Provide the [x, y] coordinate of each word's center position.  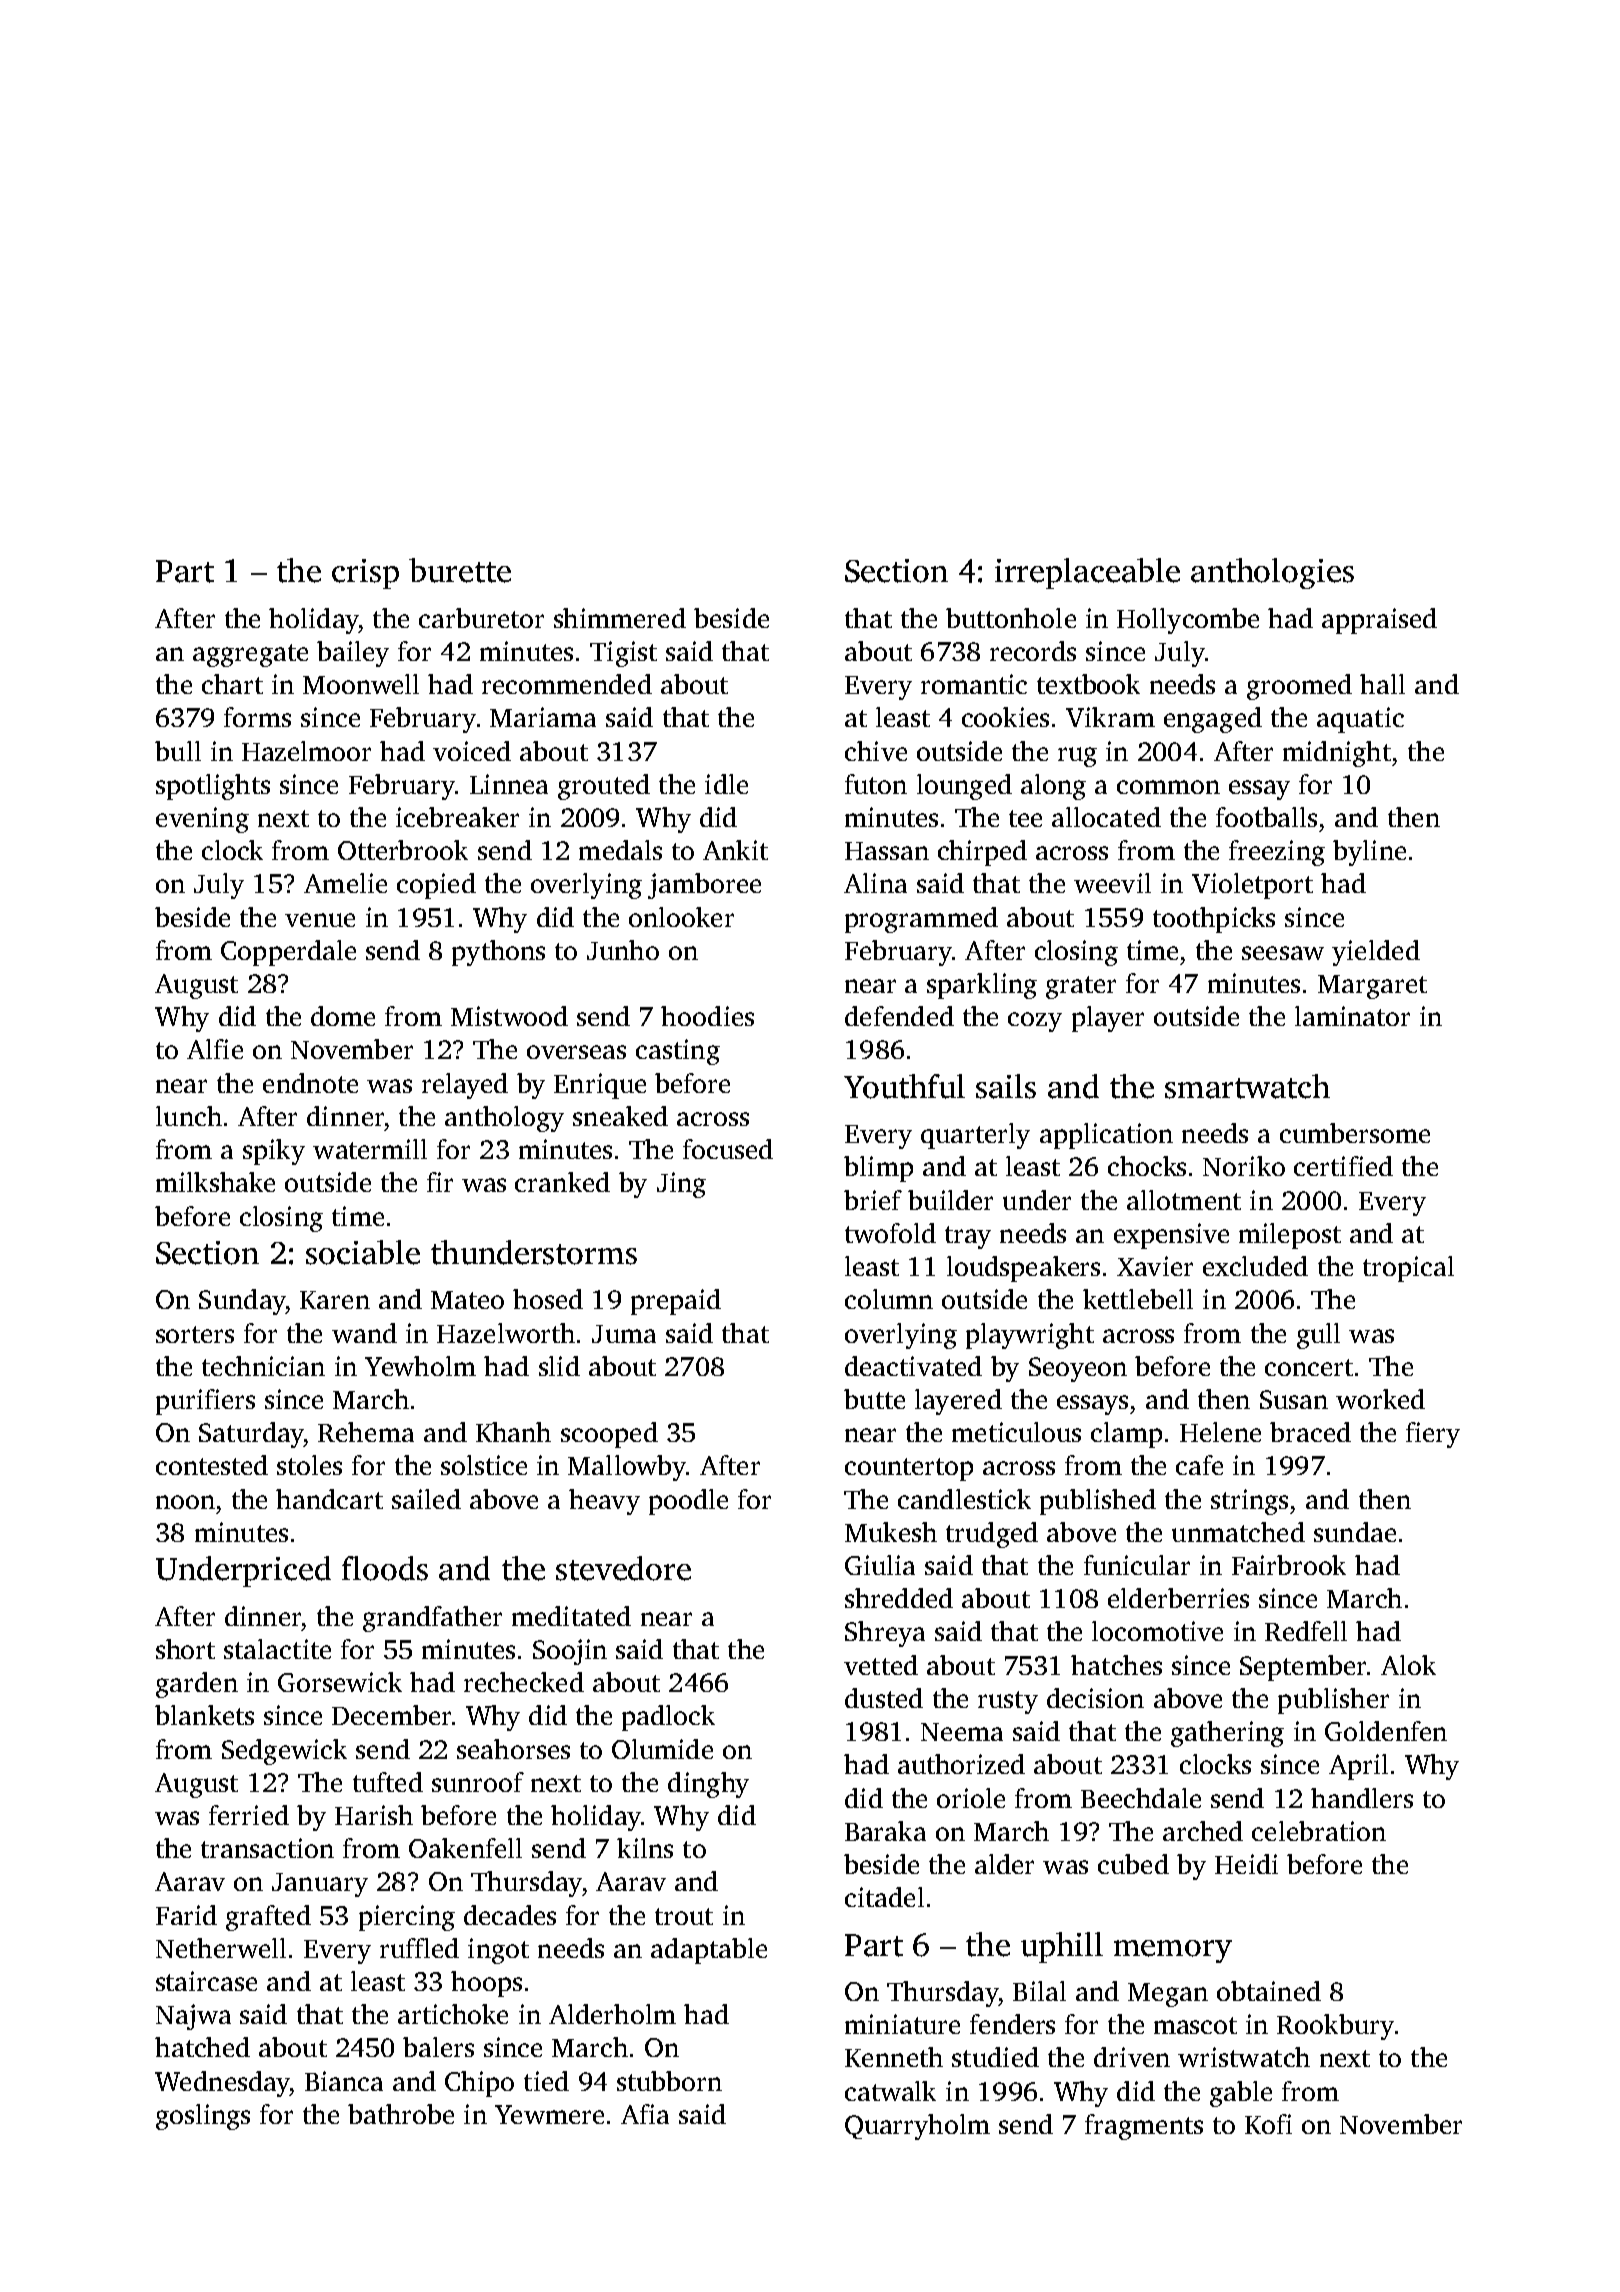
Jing [681, 1185]
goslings [203, 2117]
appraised [1379, 621]
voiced [472, 751]
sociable [363, 1252]
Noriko [1244, 1166]
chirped [982, 853]
